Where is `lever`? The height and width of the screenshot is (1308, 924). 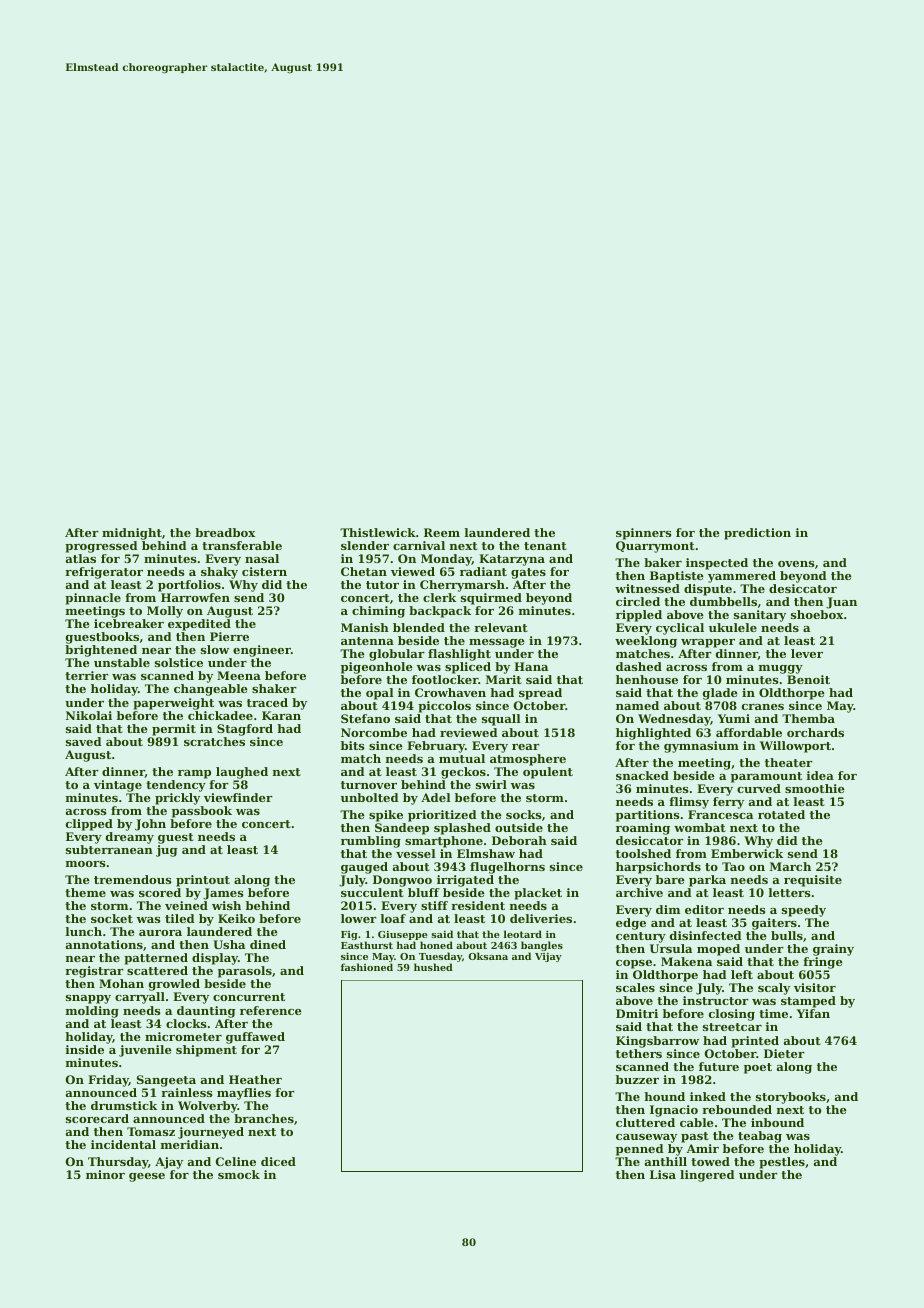
lever is located at coordinates (807, 653).
